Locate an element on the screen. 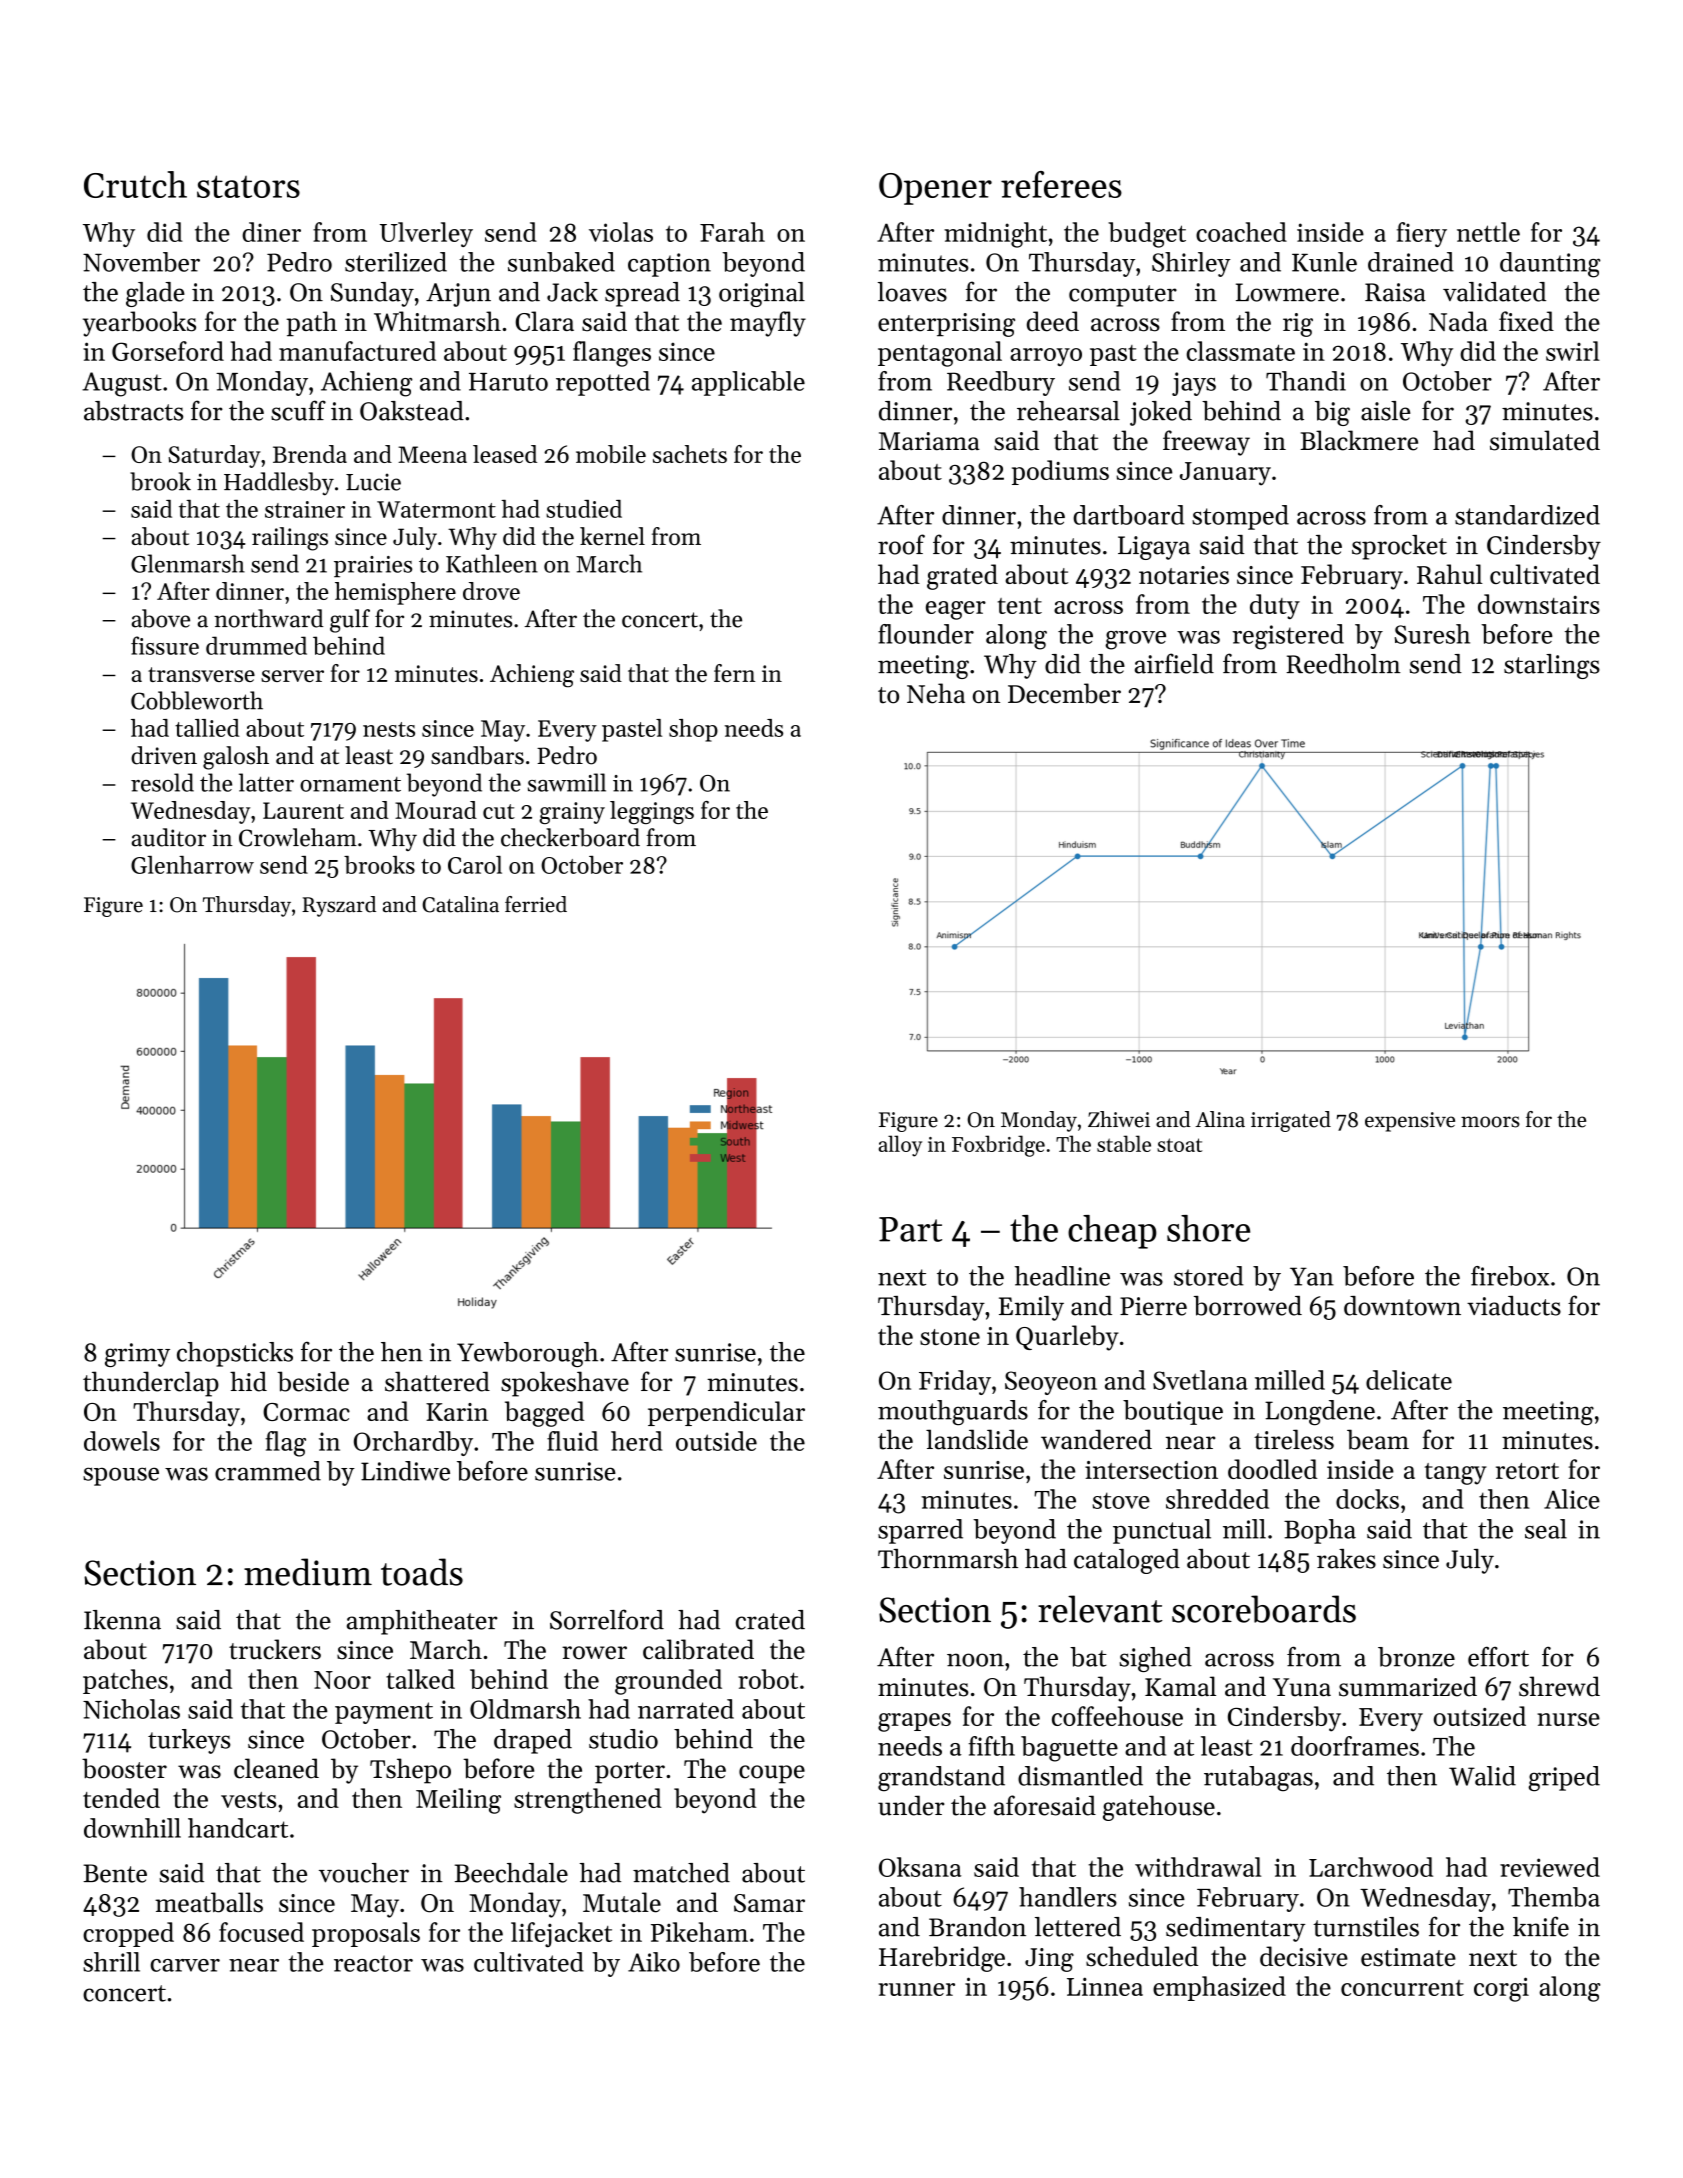 The width and height of the screenshot is (1683, 2178). chopsticks is located at coordinates (235, 1354).
